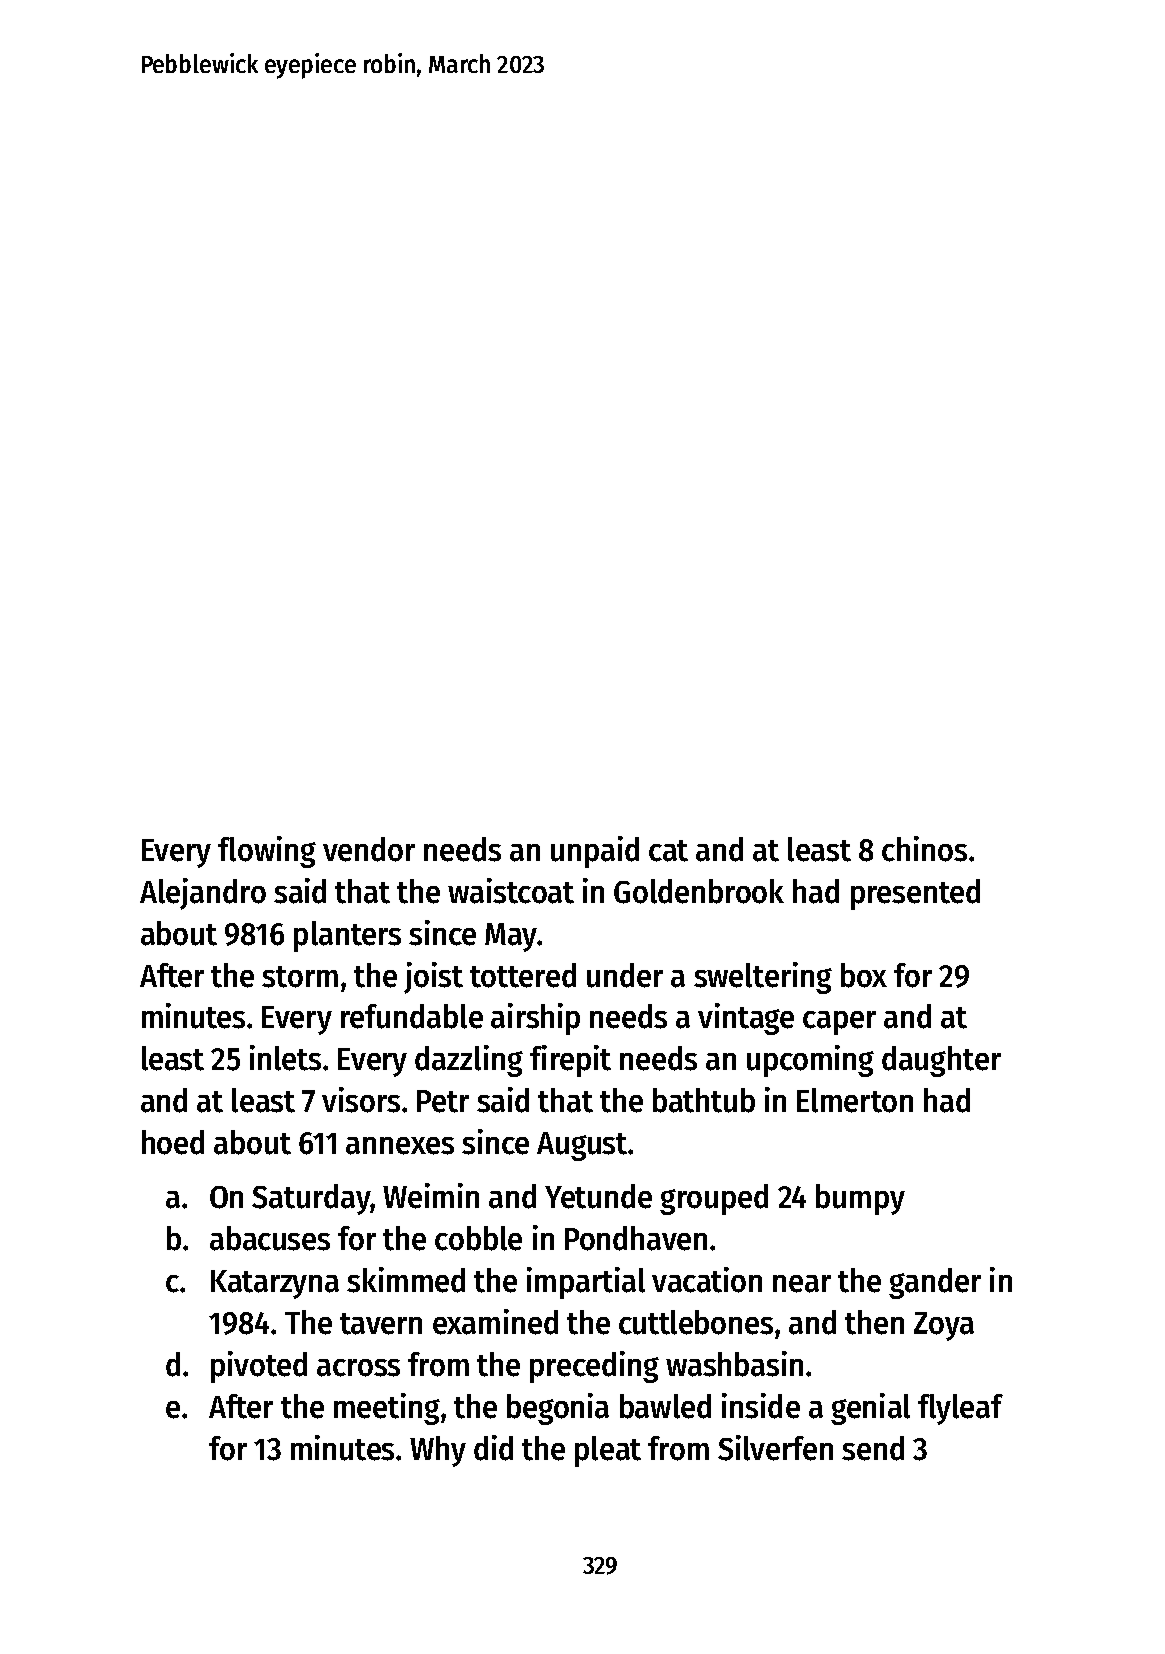 This screenshot has width=1165, height=1654. What do you see at coordinates (608, 1451) in the screenshot?
I see `pleat` at bounding box center [608, 1451].
